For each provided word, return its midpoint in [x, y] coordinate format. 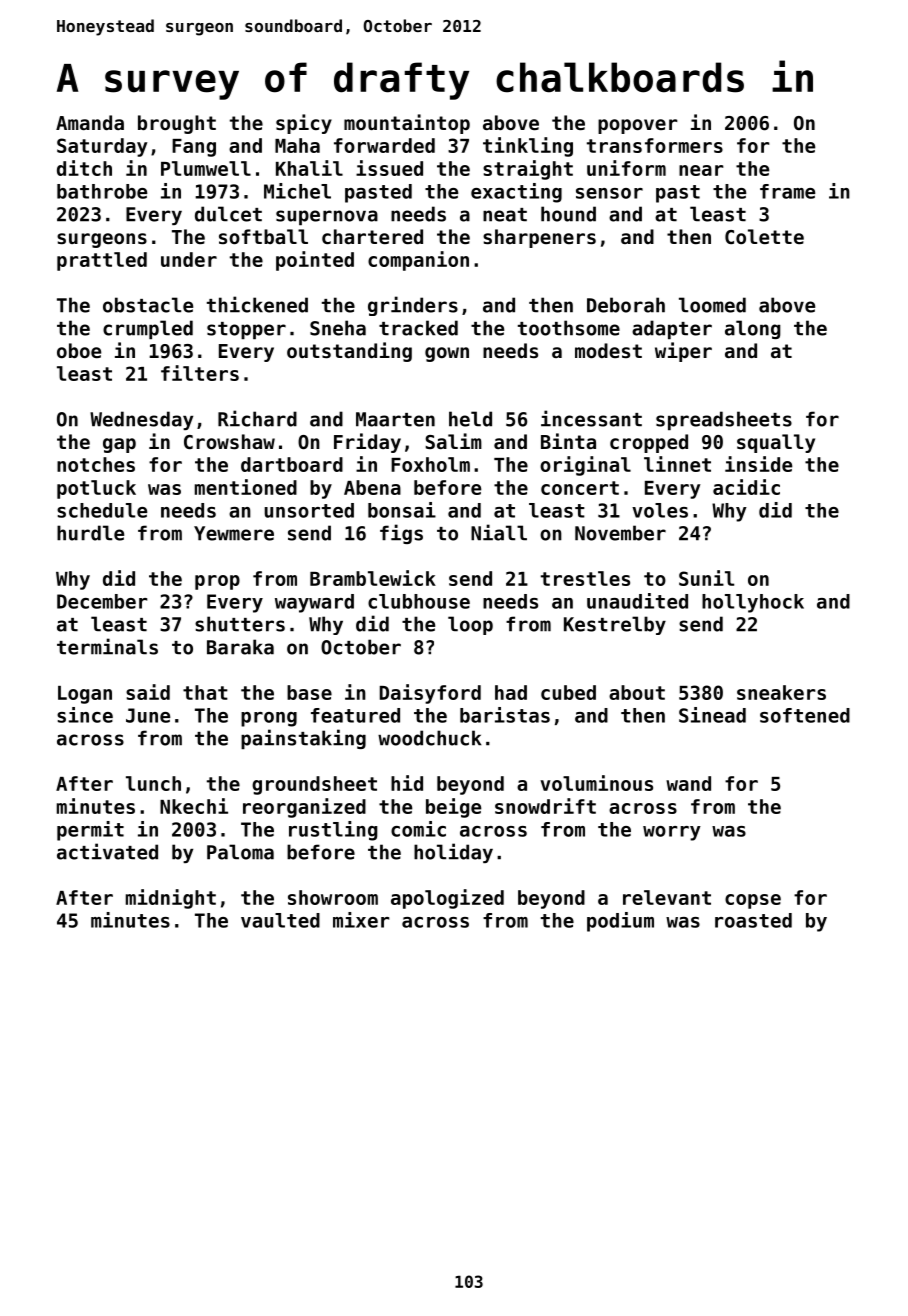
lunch [153, 783]
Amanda [90, 122]
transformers [655, 145]
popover [638, 126]
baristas [505, 715]
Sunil [706, 578]
